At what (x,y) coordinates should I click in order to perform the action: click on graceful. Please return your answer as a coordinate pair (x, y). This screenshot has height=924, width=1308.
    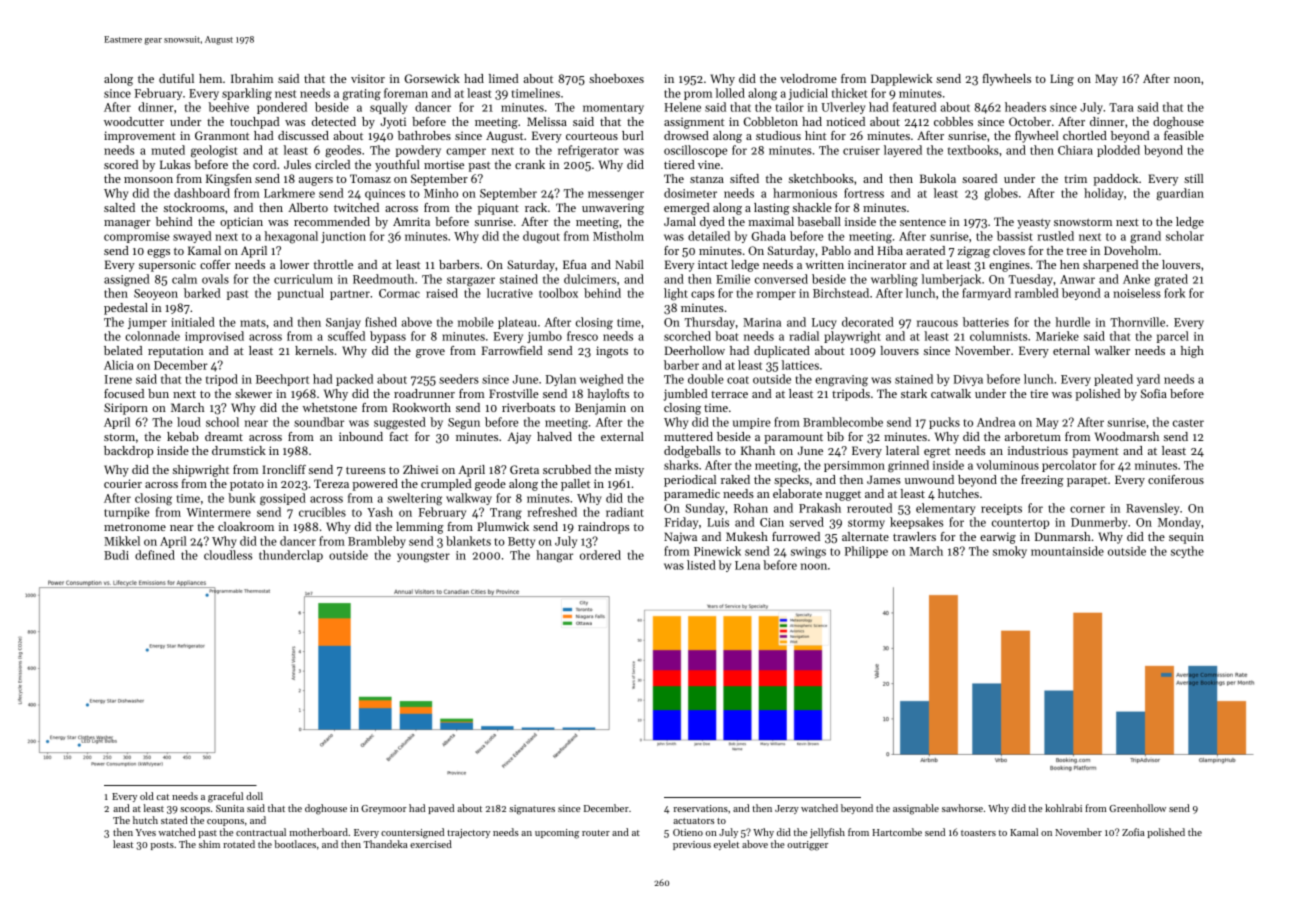
    Looking at the image, I should click on (225, 797).
